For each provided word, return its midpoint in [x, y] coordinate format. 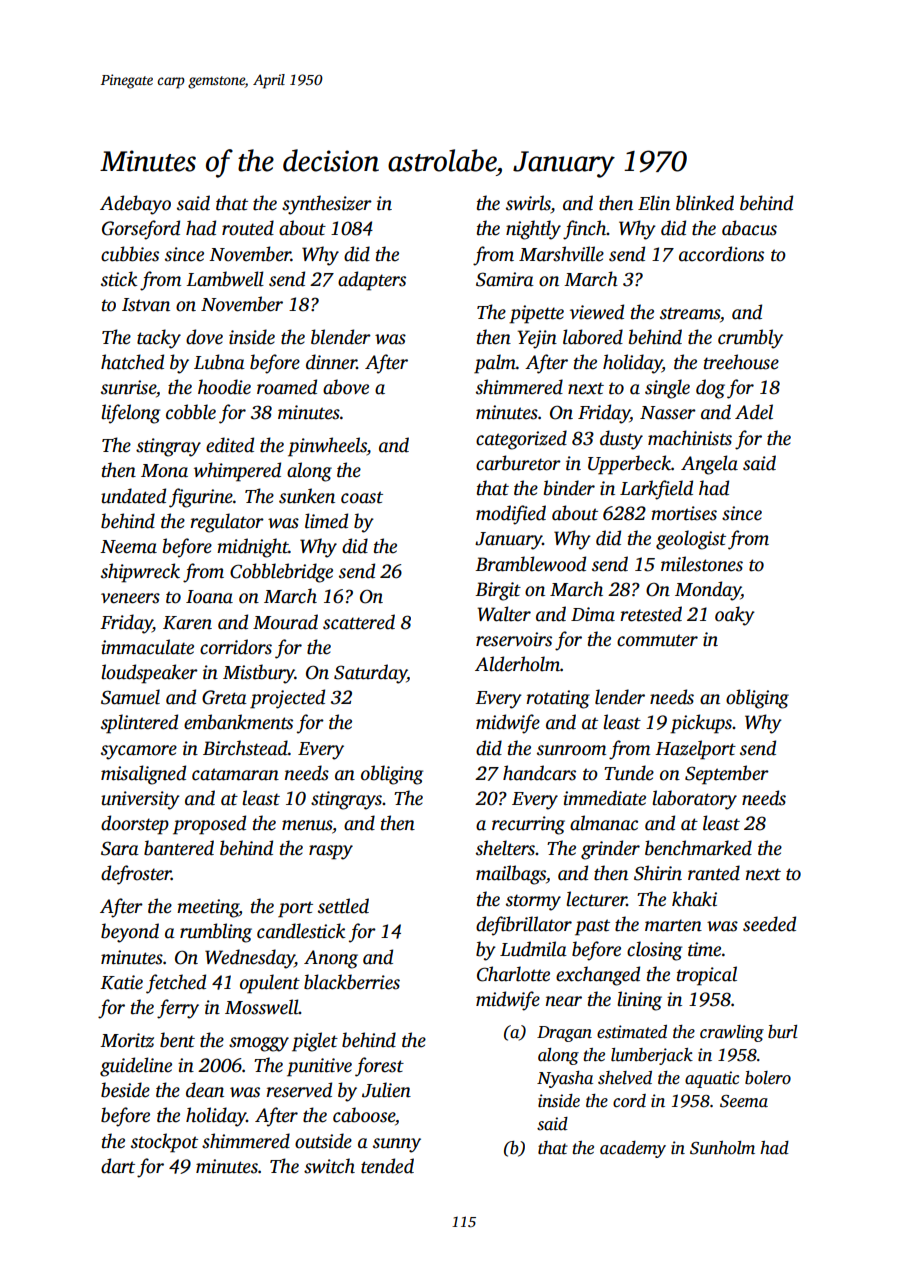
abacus [749, 228]
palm [495, 364]
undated [133, 496]
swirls [528, 203]
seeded [769, 924]
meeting [208, 908]
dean [205, 1090]
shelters [505, 848]
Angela [709, 465]
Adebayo [135, 205]
